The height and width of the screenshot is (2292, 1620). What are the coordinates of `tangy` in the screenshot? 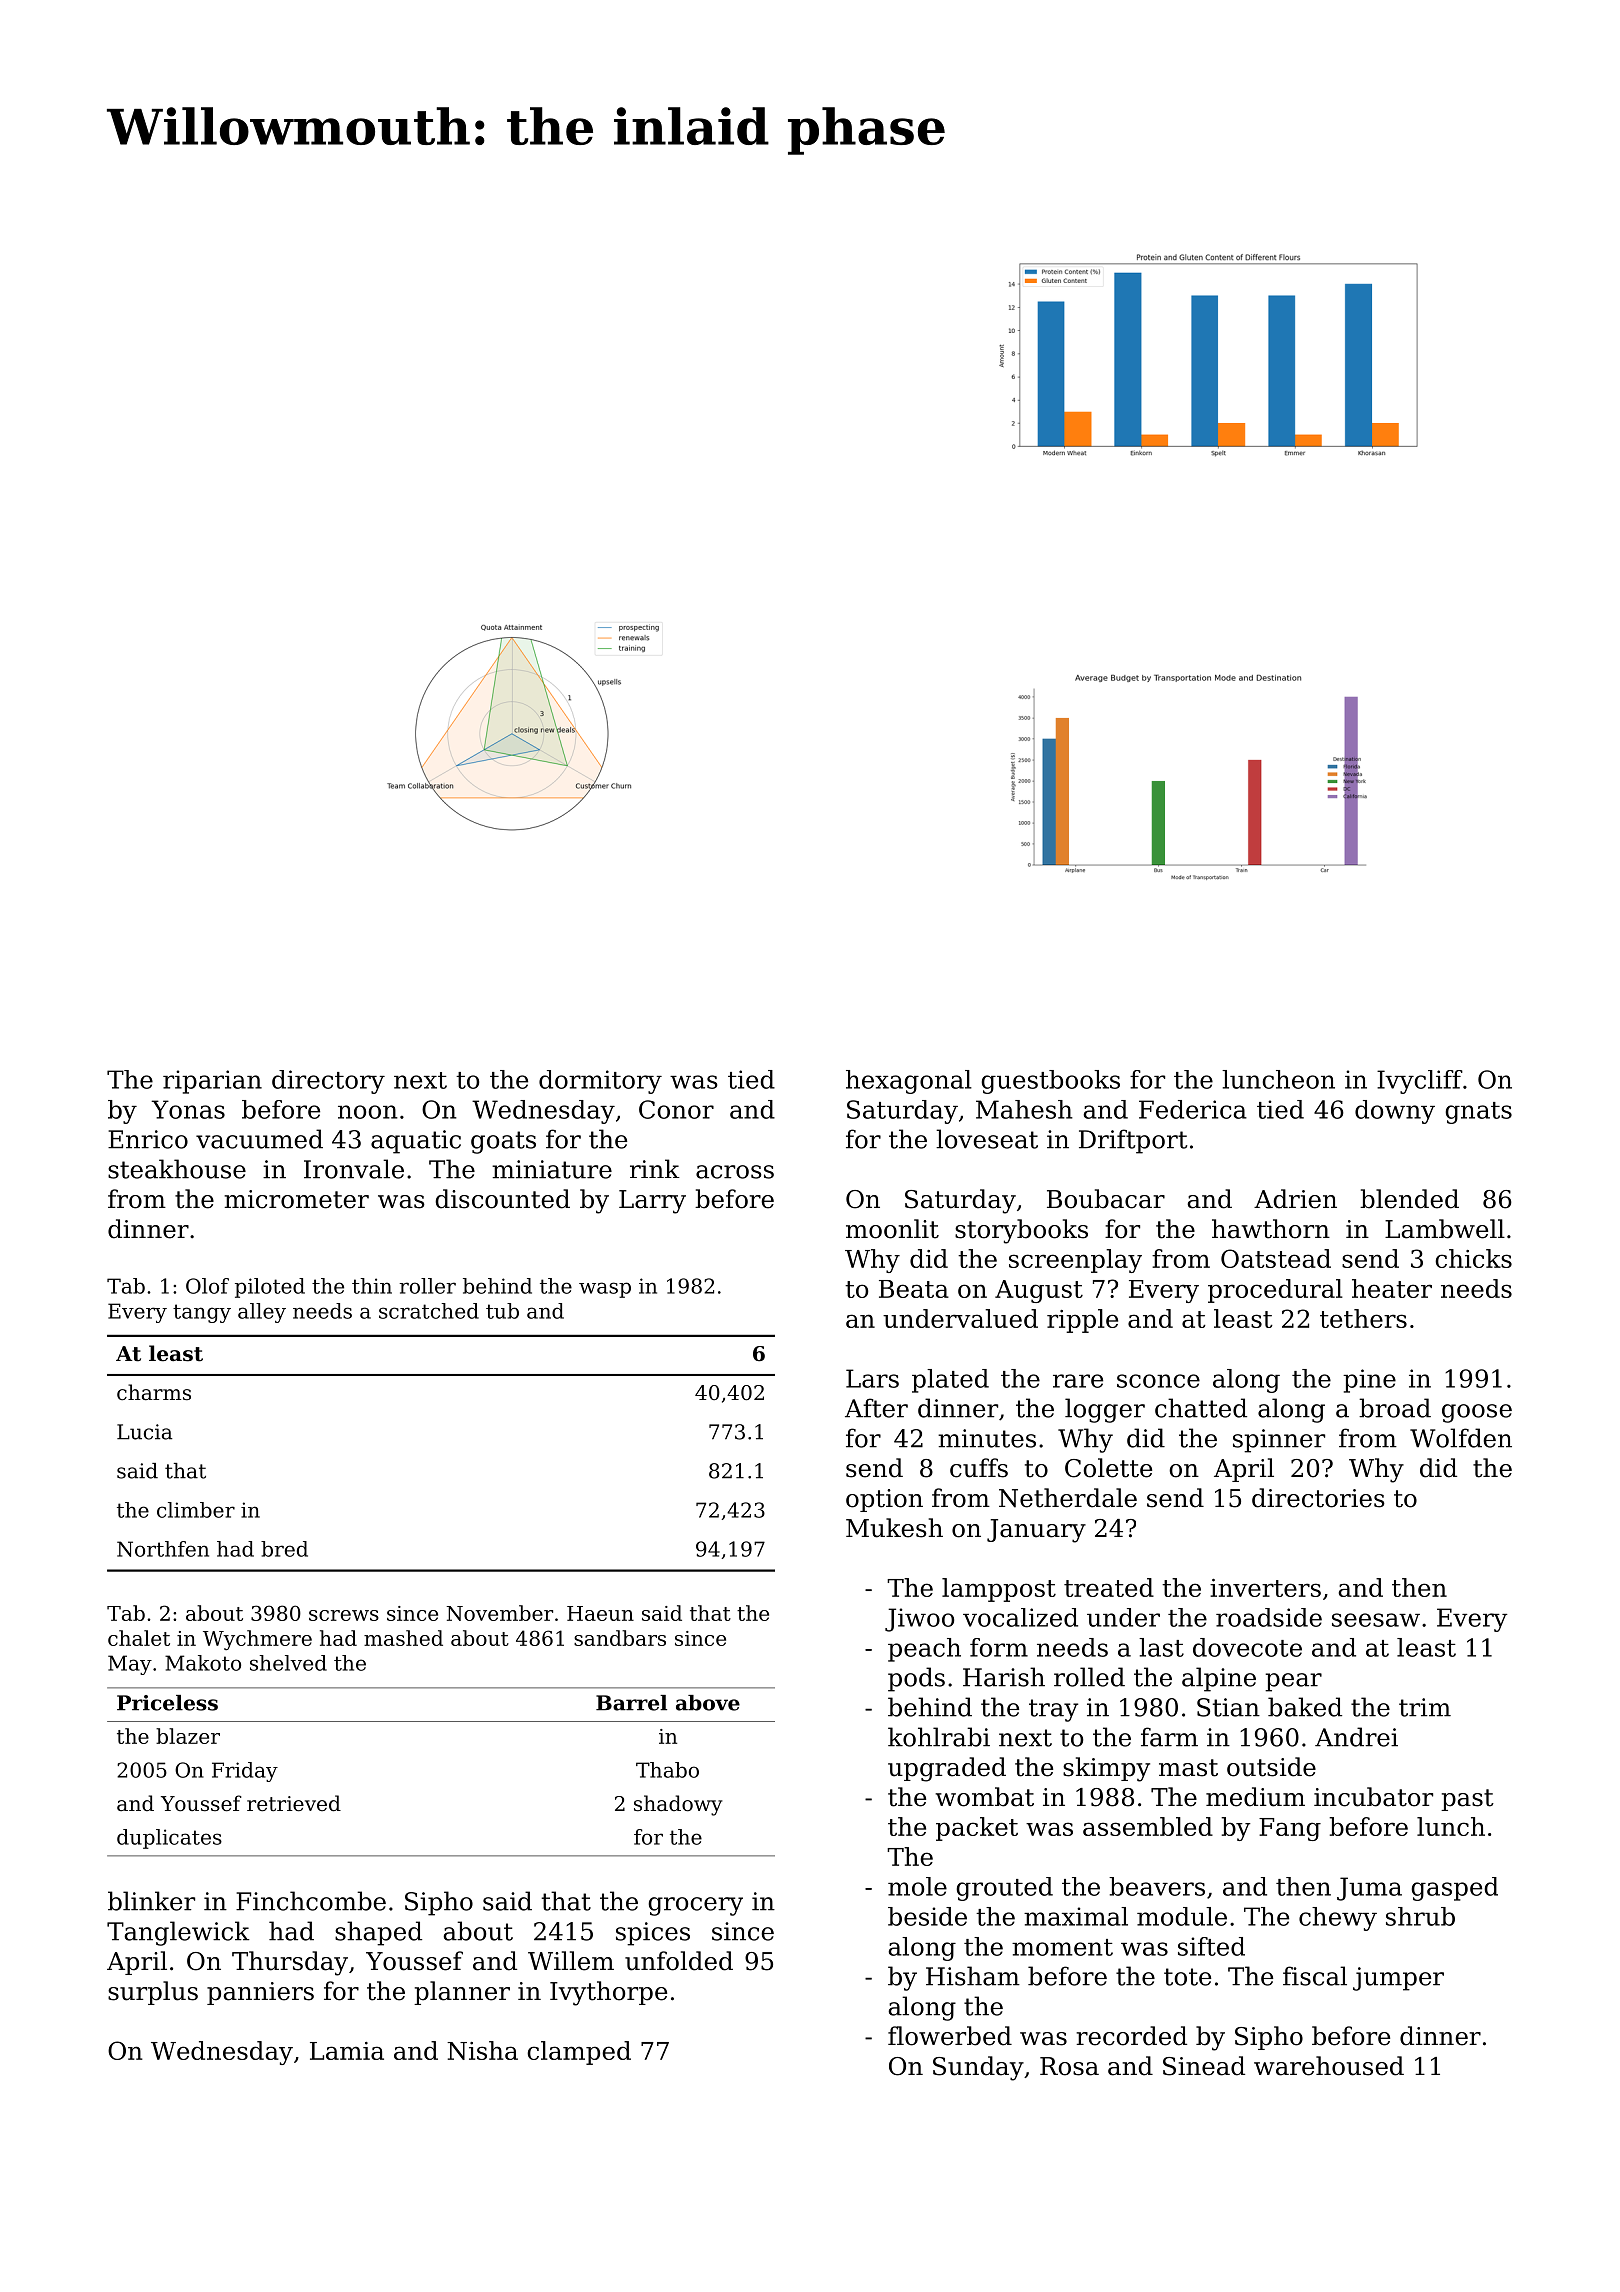 It's located at (202, 1313).
